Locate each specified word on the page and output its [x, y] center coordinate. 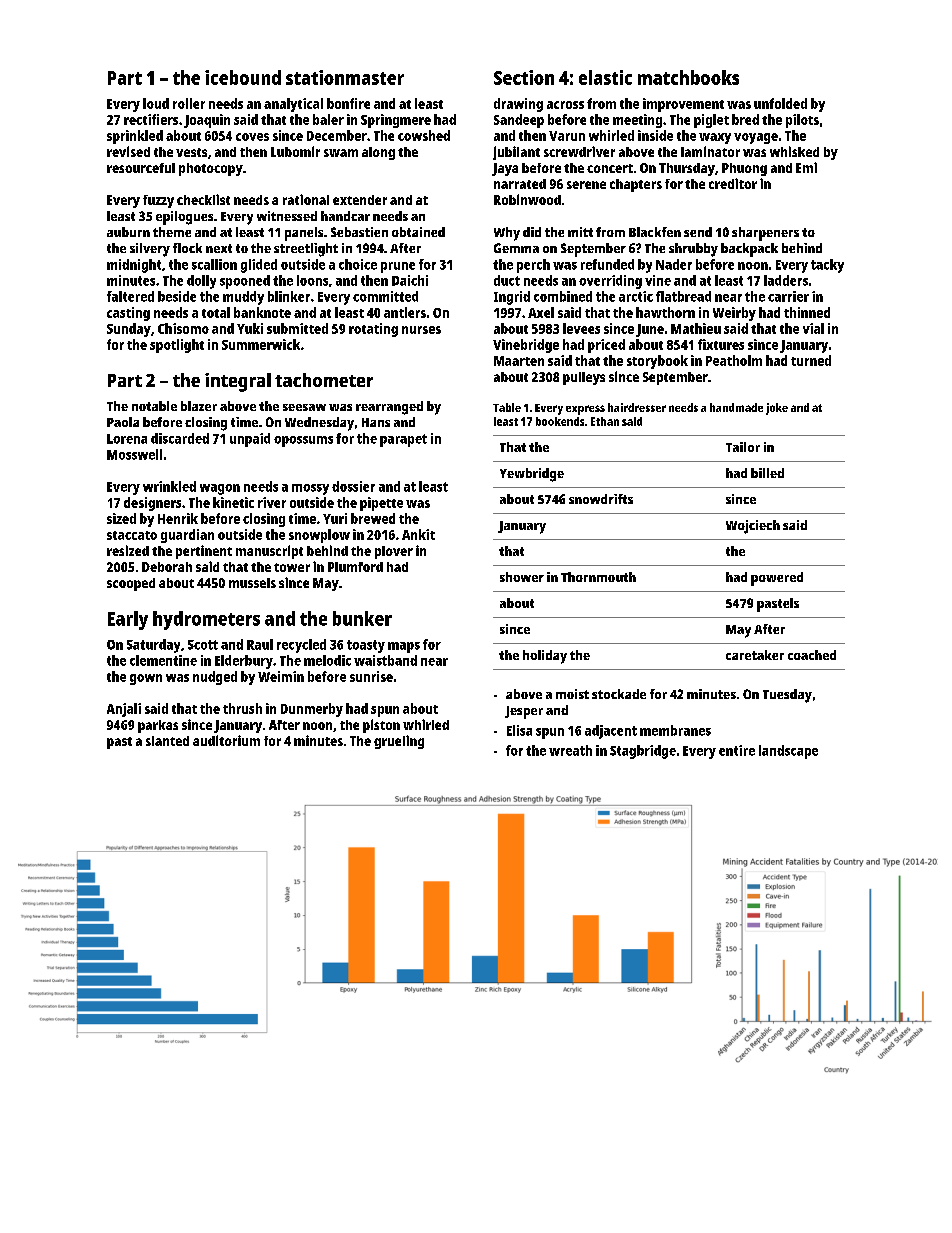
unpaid [250, 440]
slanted [167, 741]
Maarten [519, 361]
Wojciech [753, 527]
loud [156, 103]
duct [507, 280]
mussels [252, 583]
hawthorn [665, 312]
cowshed [424, 135]
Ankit [418, 534]
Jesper [524, 712]
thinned [807, 312]
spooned [245, 282]
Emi [806, 167]
